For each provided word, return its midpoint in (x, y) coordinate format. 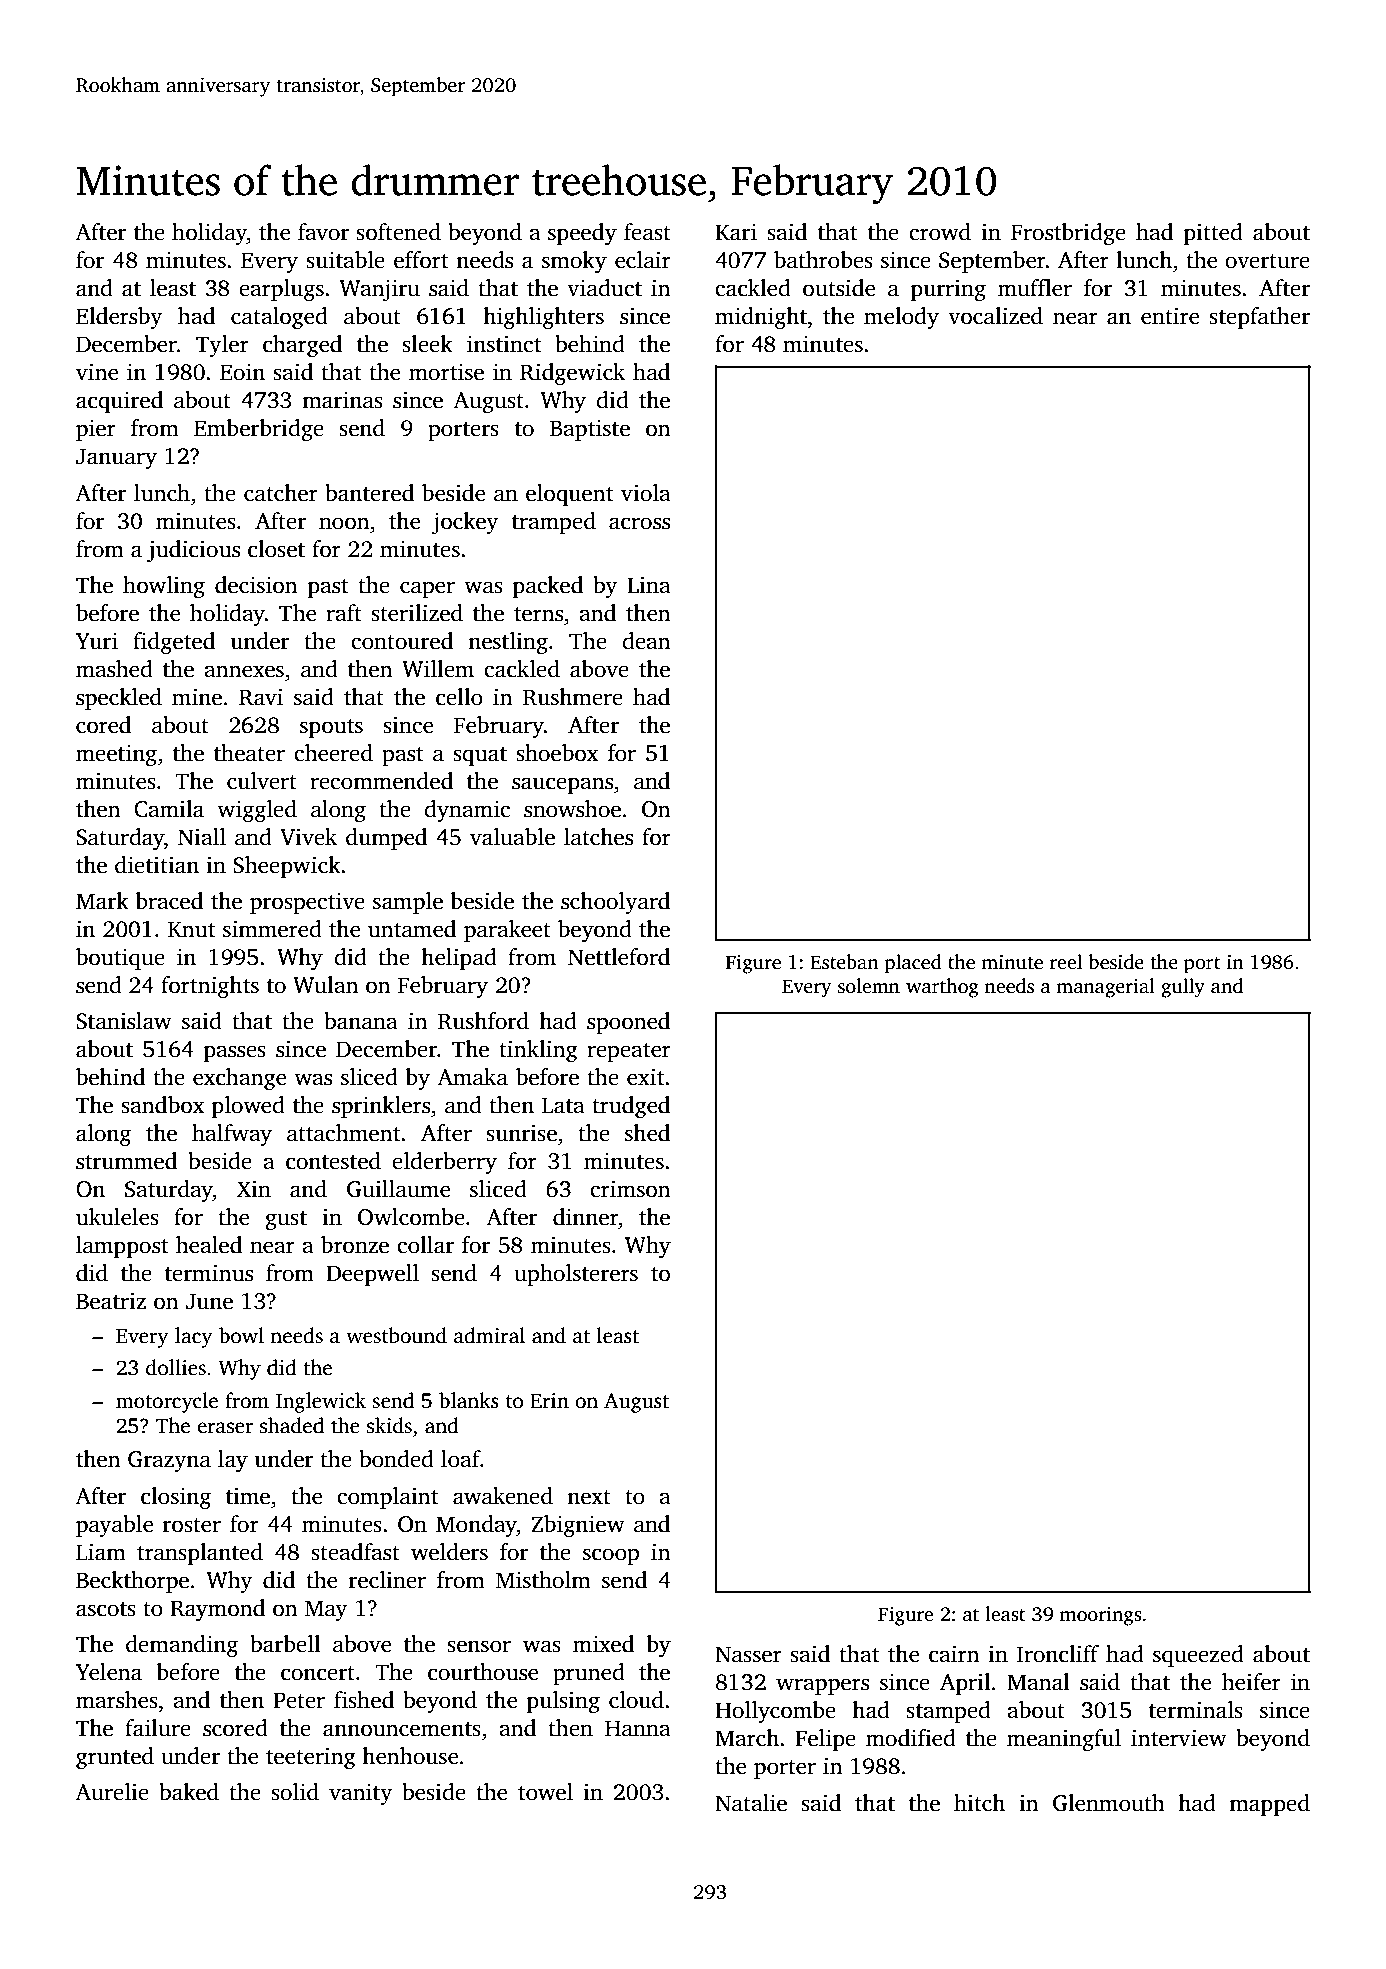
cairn (954, 1654)
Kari (736, 232)
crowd (940, 232)
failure (158, 1728)
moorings (1101, 1616)
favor (323, 232)
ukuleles (117, 1217)
